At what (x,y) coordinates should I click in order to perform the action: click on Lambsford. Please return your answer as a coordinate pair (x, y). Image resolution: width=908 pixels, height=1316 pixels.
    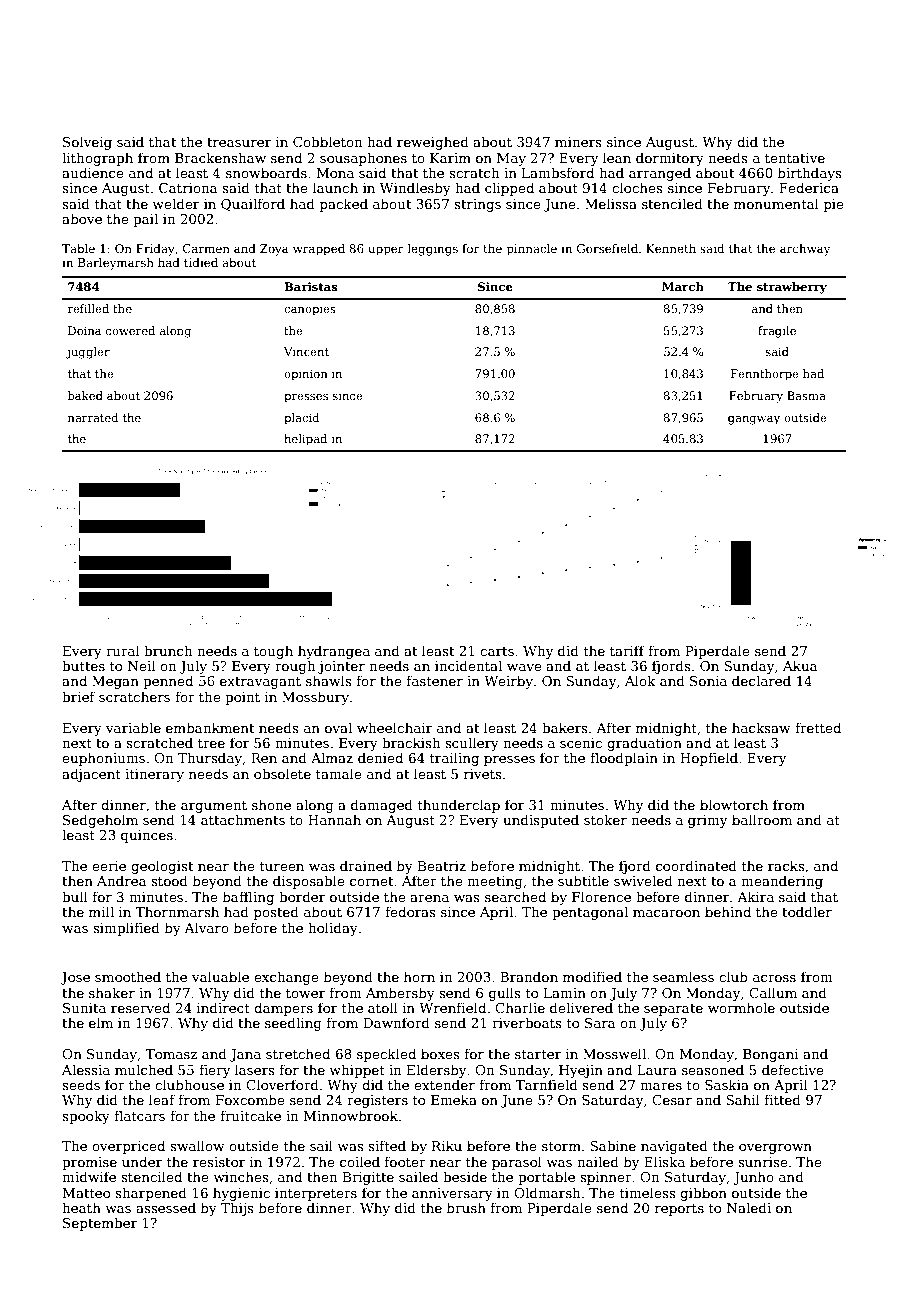
    Looking at the image, I should click on (558, 172).
